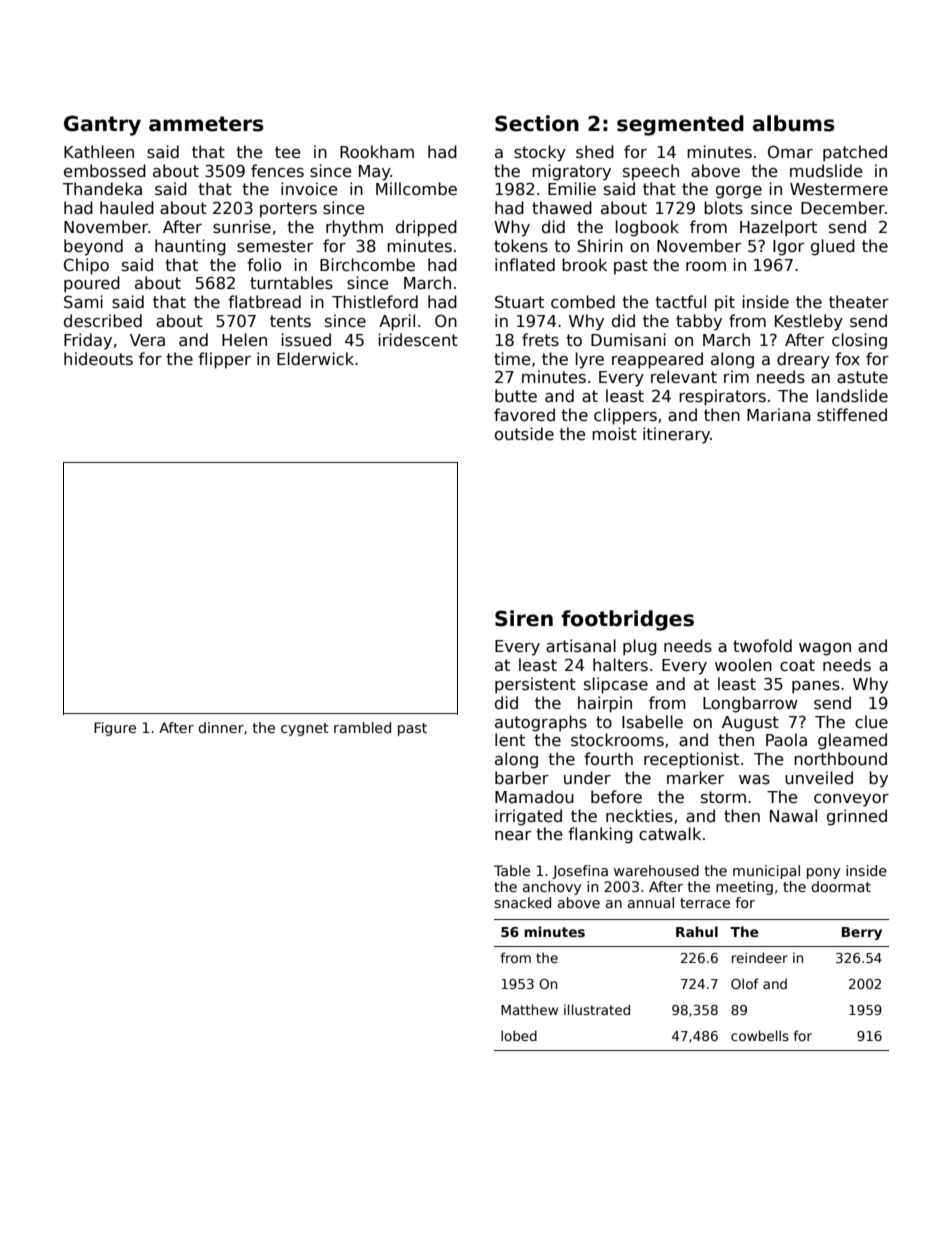 This screenshot has height=1233, width=952. Describe the element at coordinates (803, 360) in the screenshot. I see `dreary` at that location.
